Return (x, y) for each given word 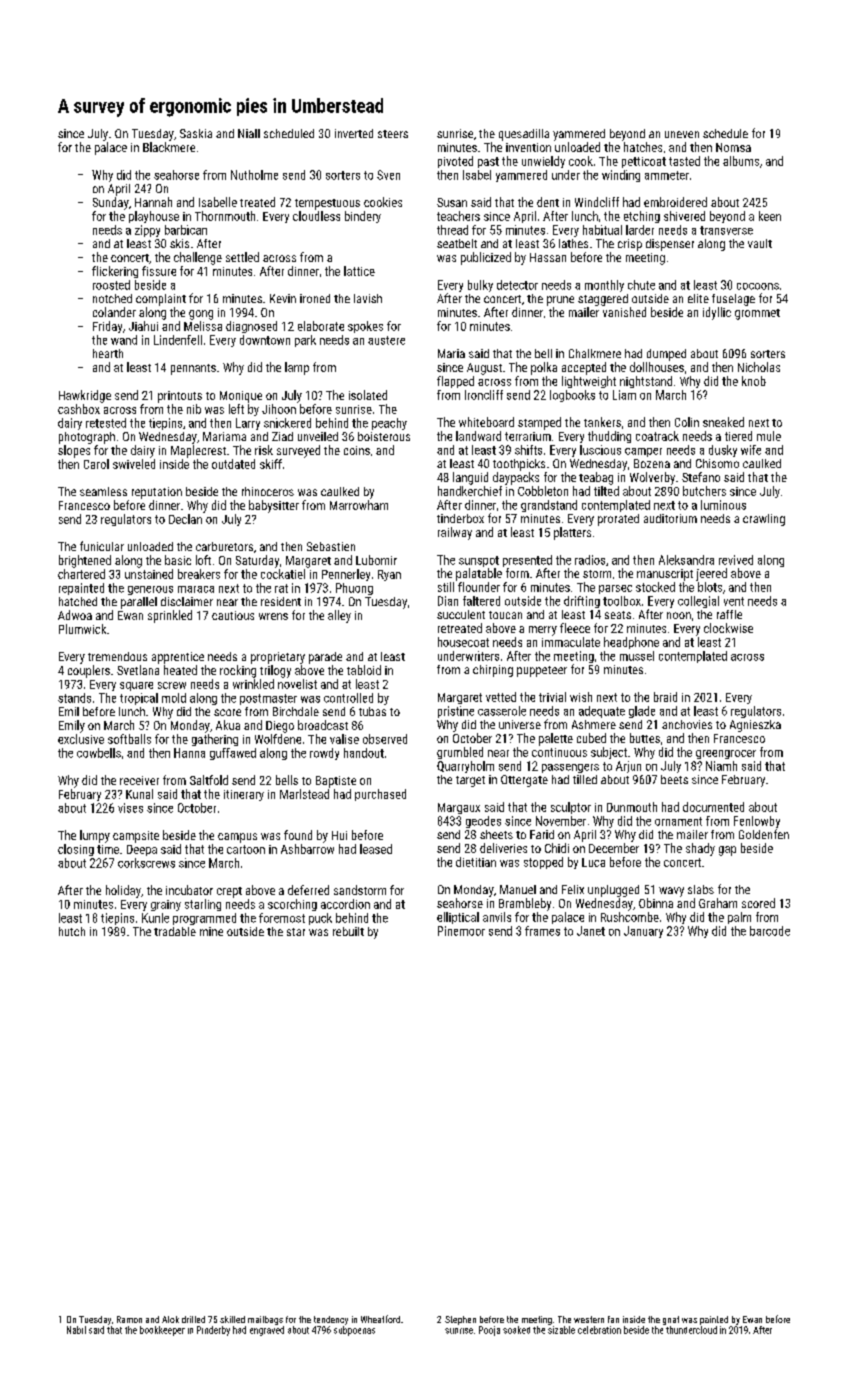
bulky (480, 286)
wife (751, 450)
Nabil (76, 1330)
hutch (72, 931)
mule (769, 436)
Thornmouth (225, 216)
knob (754, 381)
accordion (345, 904)
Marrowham (359, 505)
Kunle (155, 918)
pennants (193, 369)
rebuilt (348, 931)
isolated (368, 395)
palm (739, 918)
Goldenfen (764, 834)
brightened (85, 561)
